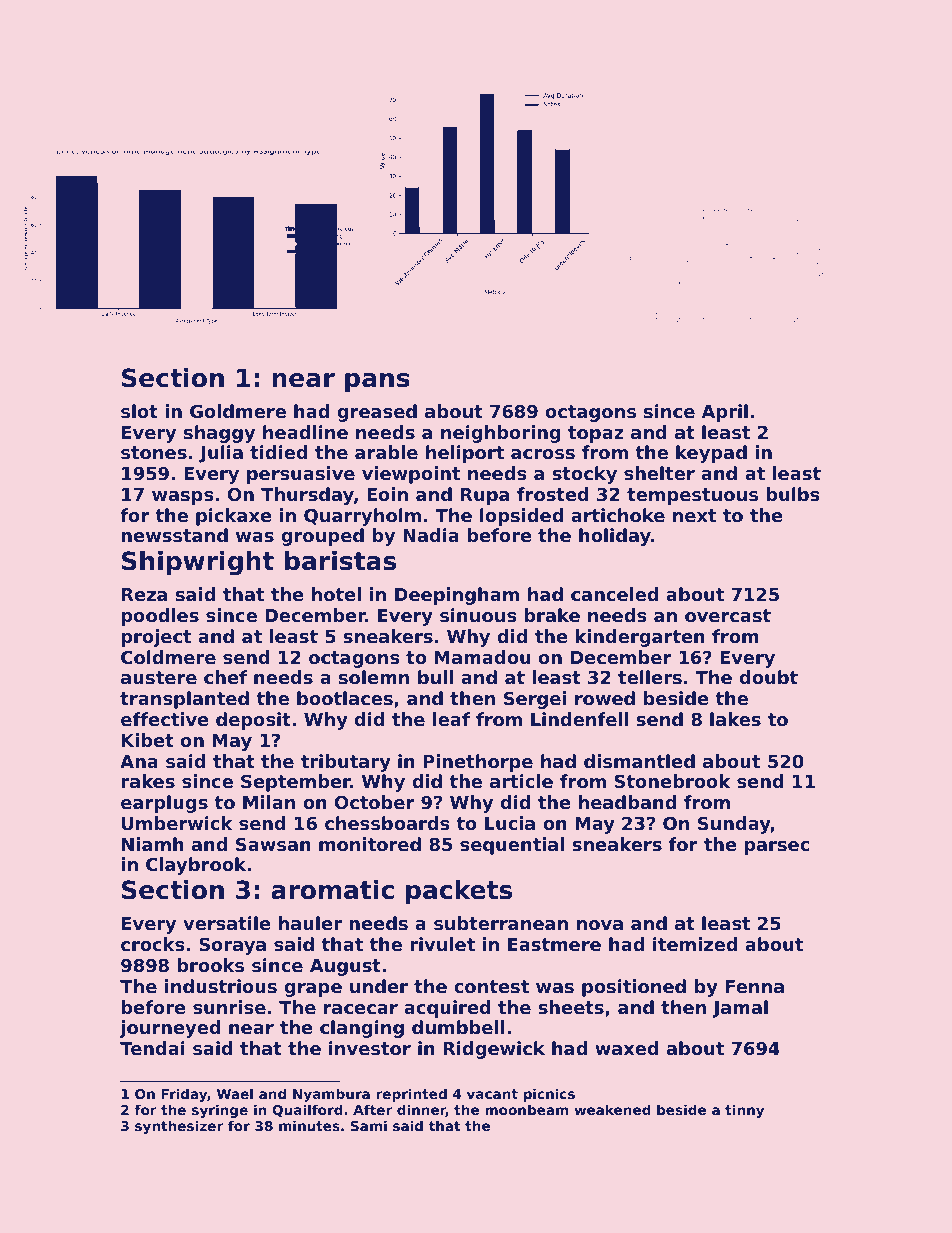 Image resolution: width=952 pixels, height=1233 pixels. Describe the element at coordinates (485, 496) in the image. I see `Rupa` at that location.
